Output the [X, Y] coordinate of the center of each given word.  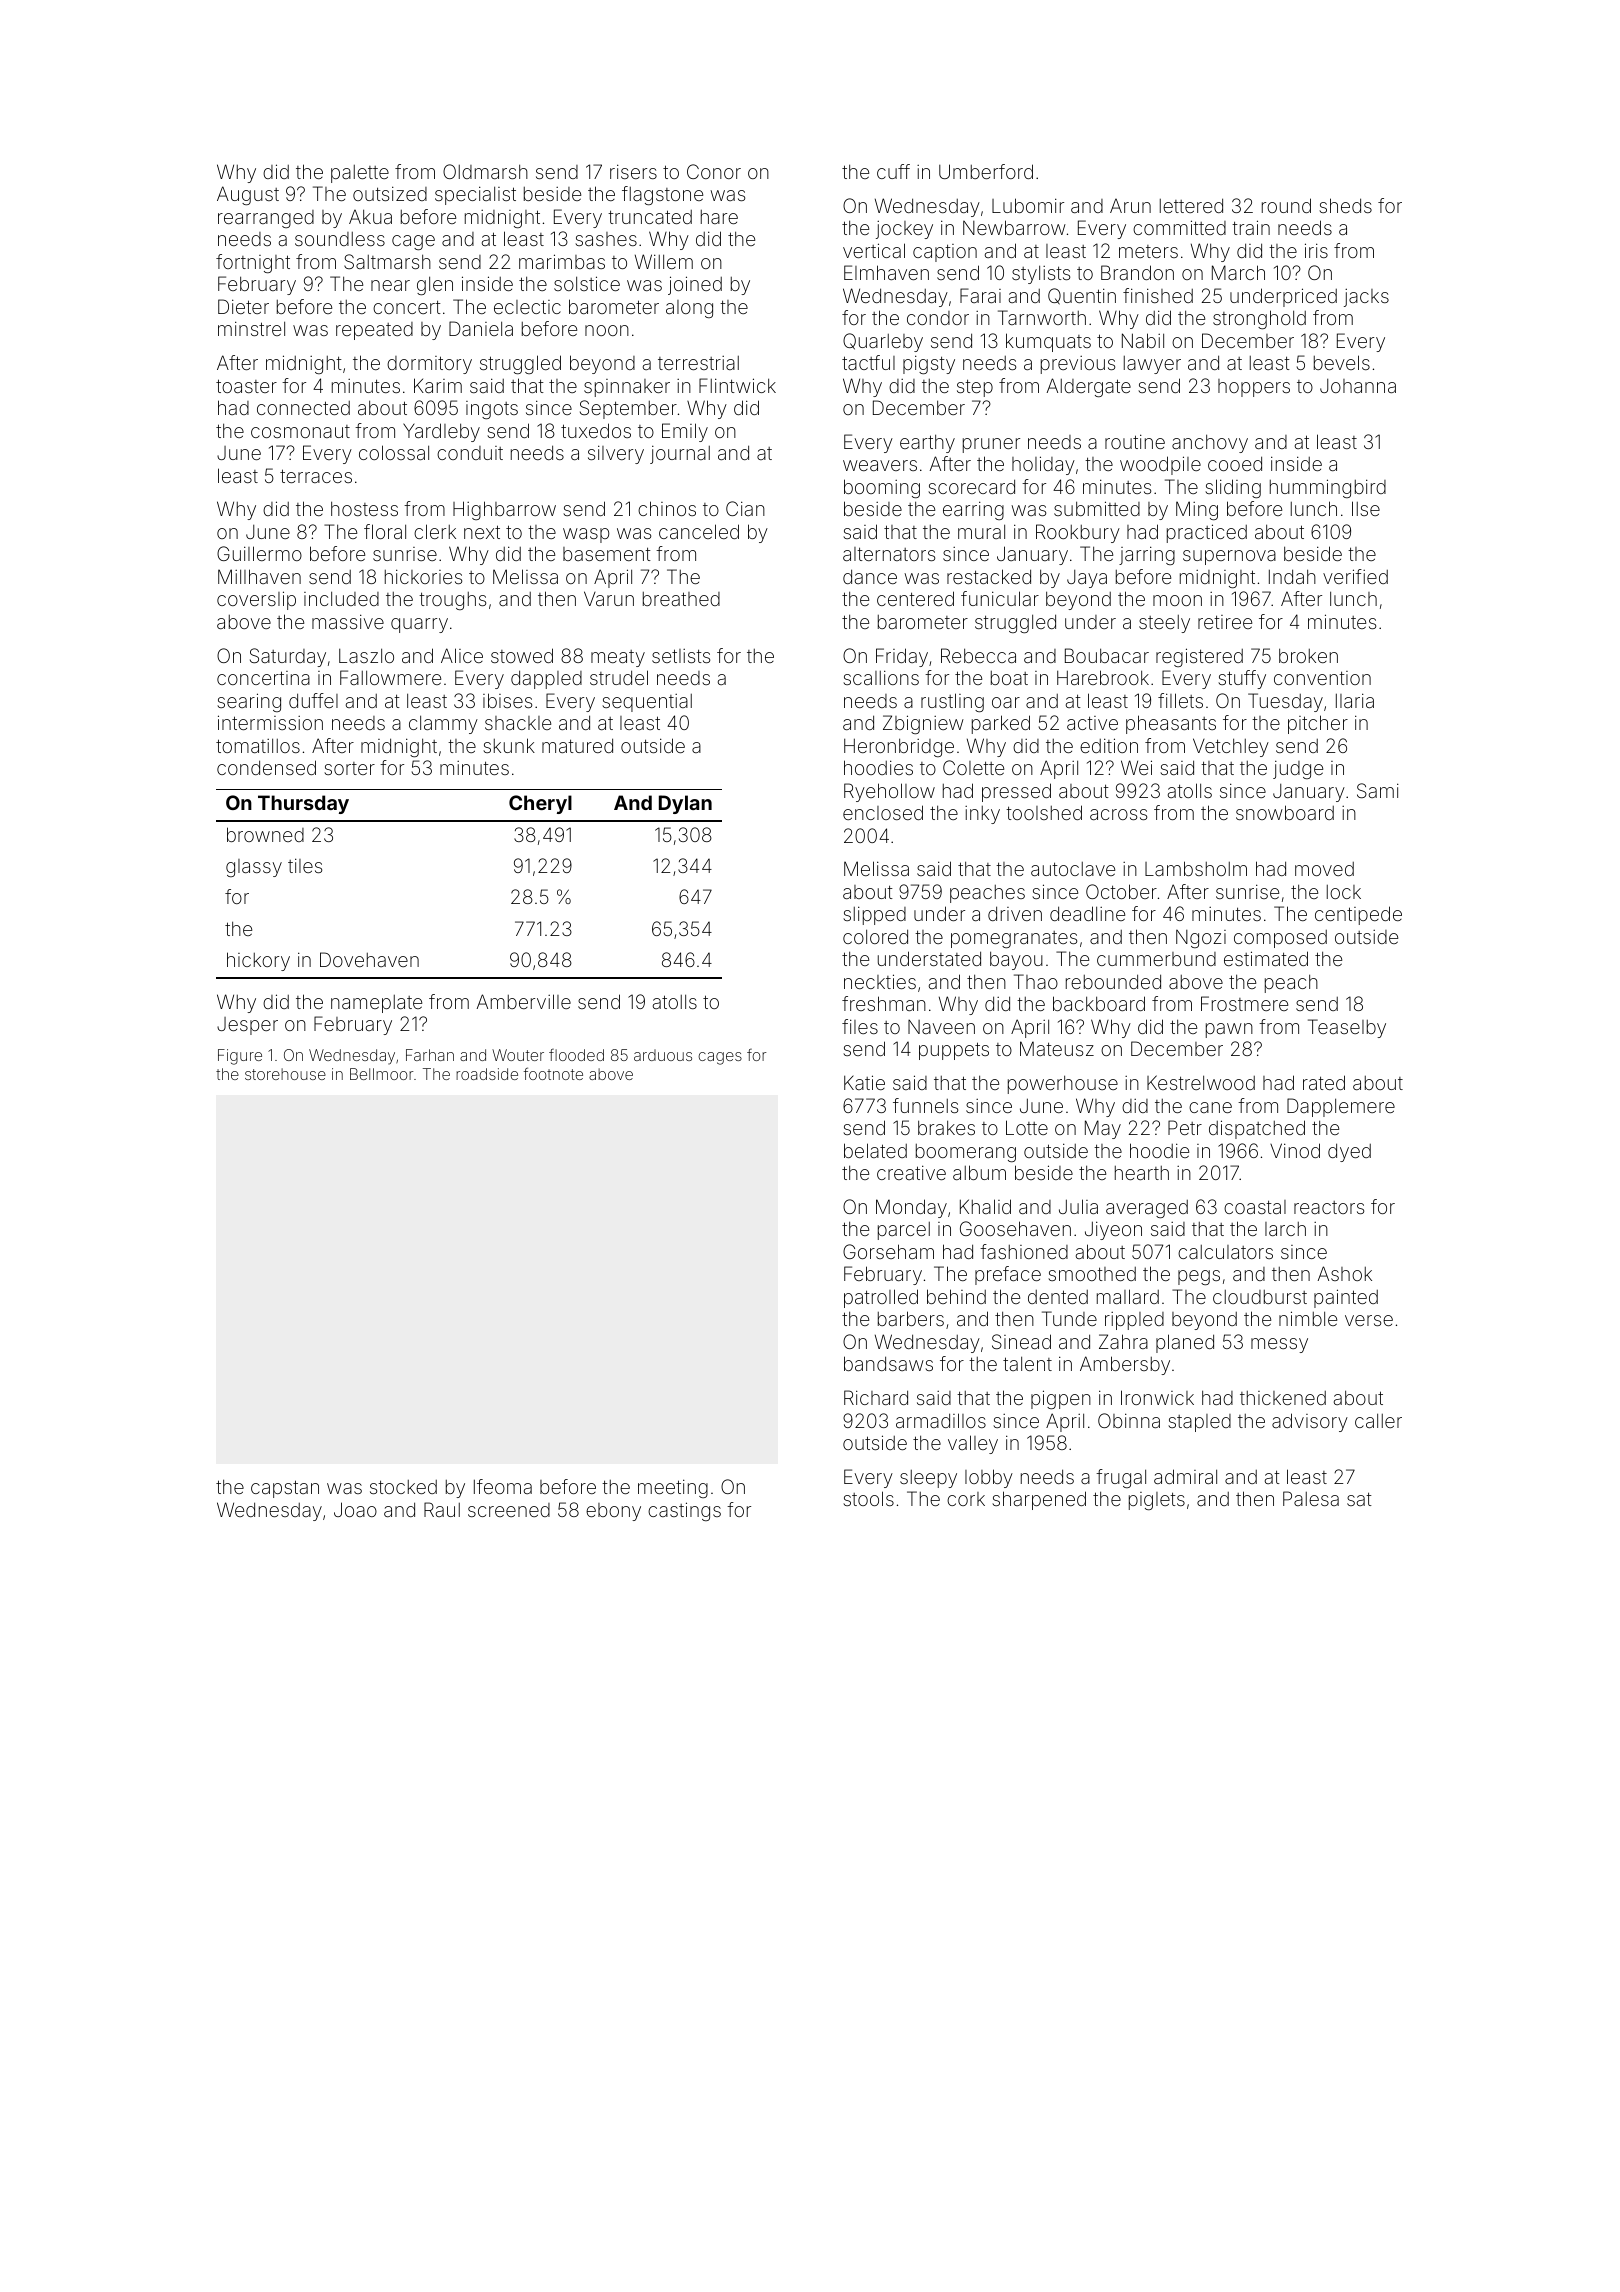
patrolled [881, 1298]
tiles [305, 865]
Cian [745, 508]
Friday [902, 657]
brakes [946, 1127]
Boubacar [1107, 655]
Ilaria [1355, 700]
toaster [246, 386]
